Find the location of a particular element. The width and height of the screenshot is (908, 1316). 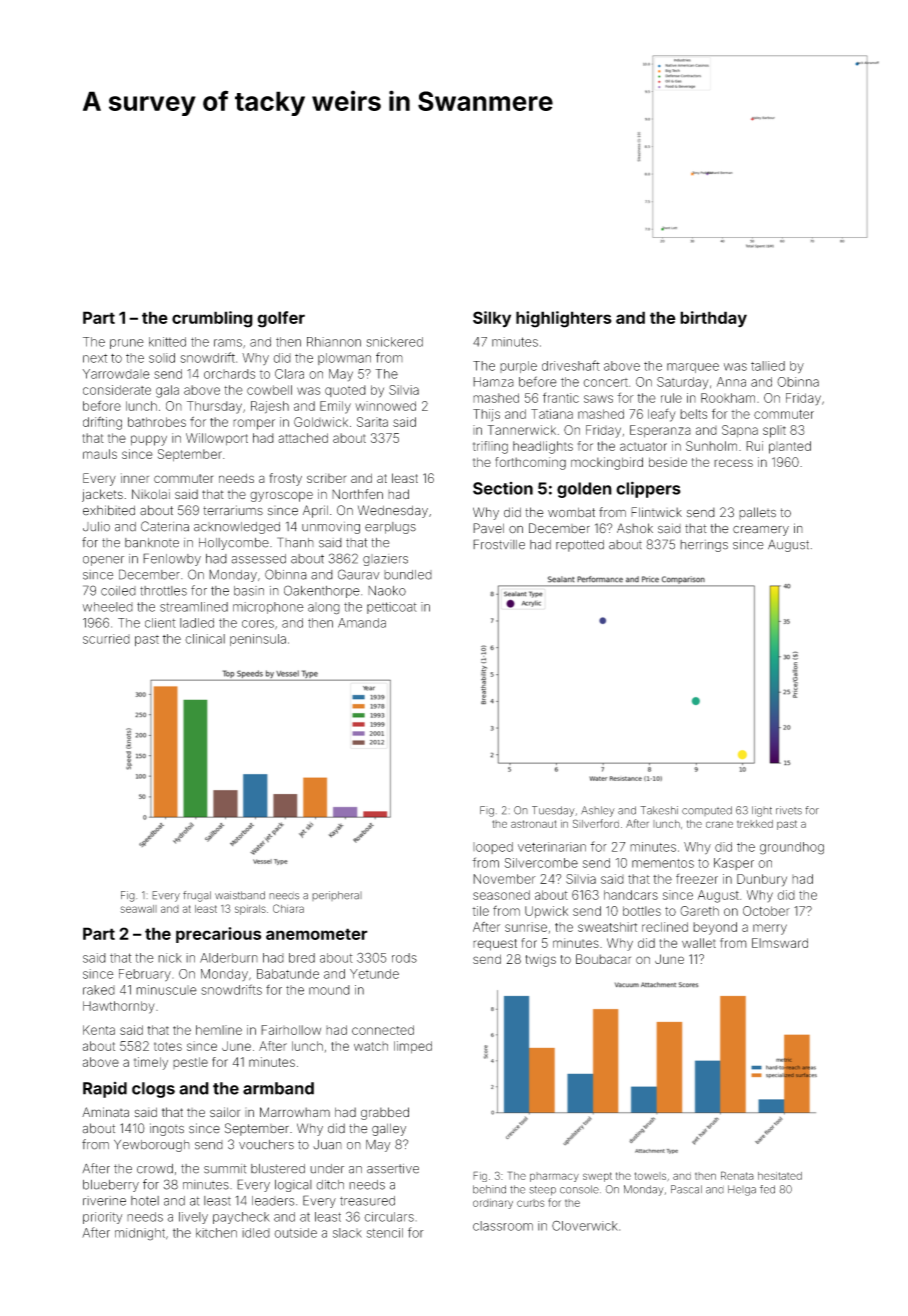

seasoned is located at coordinates (501, 895).
